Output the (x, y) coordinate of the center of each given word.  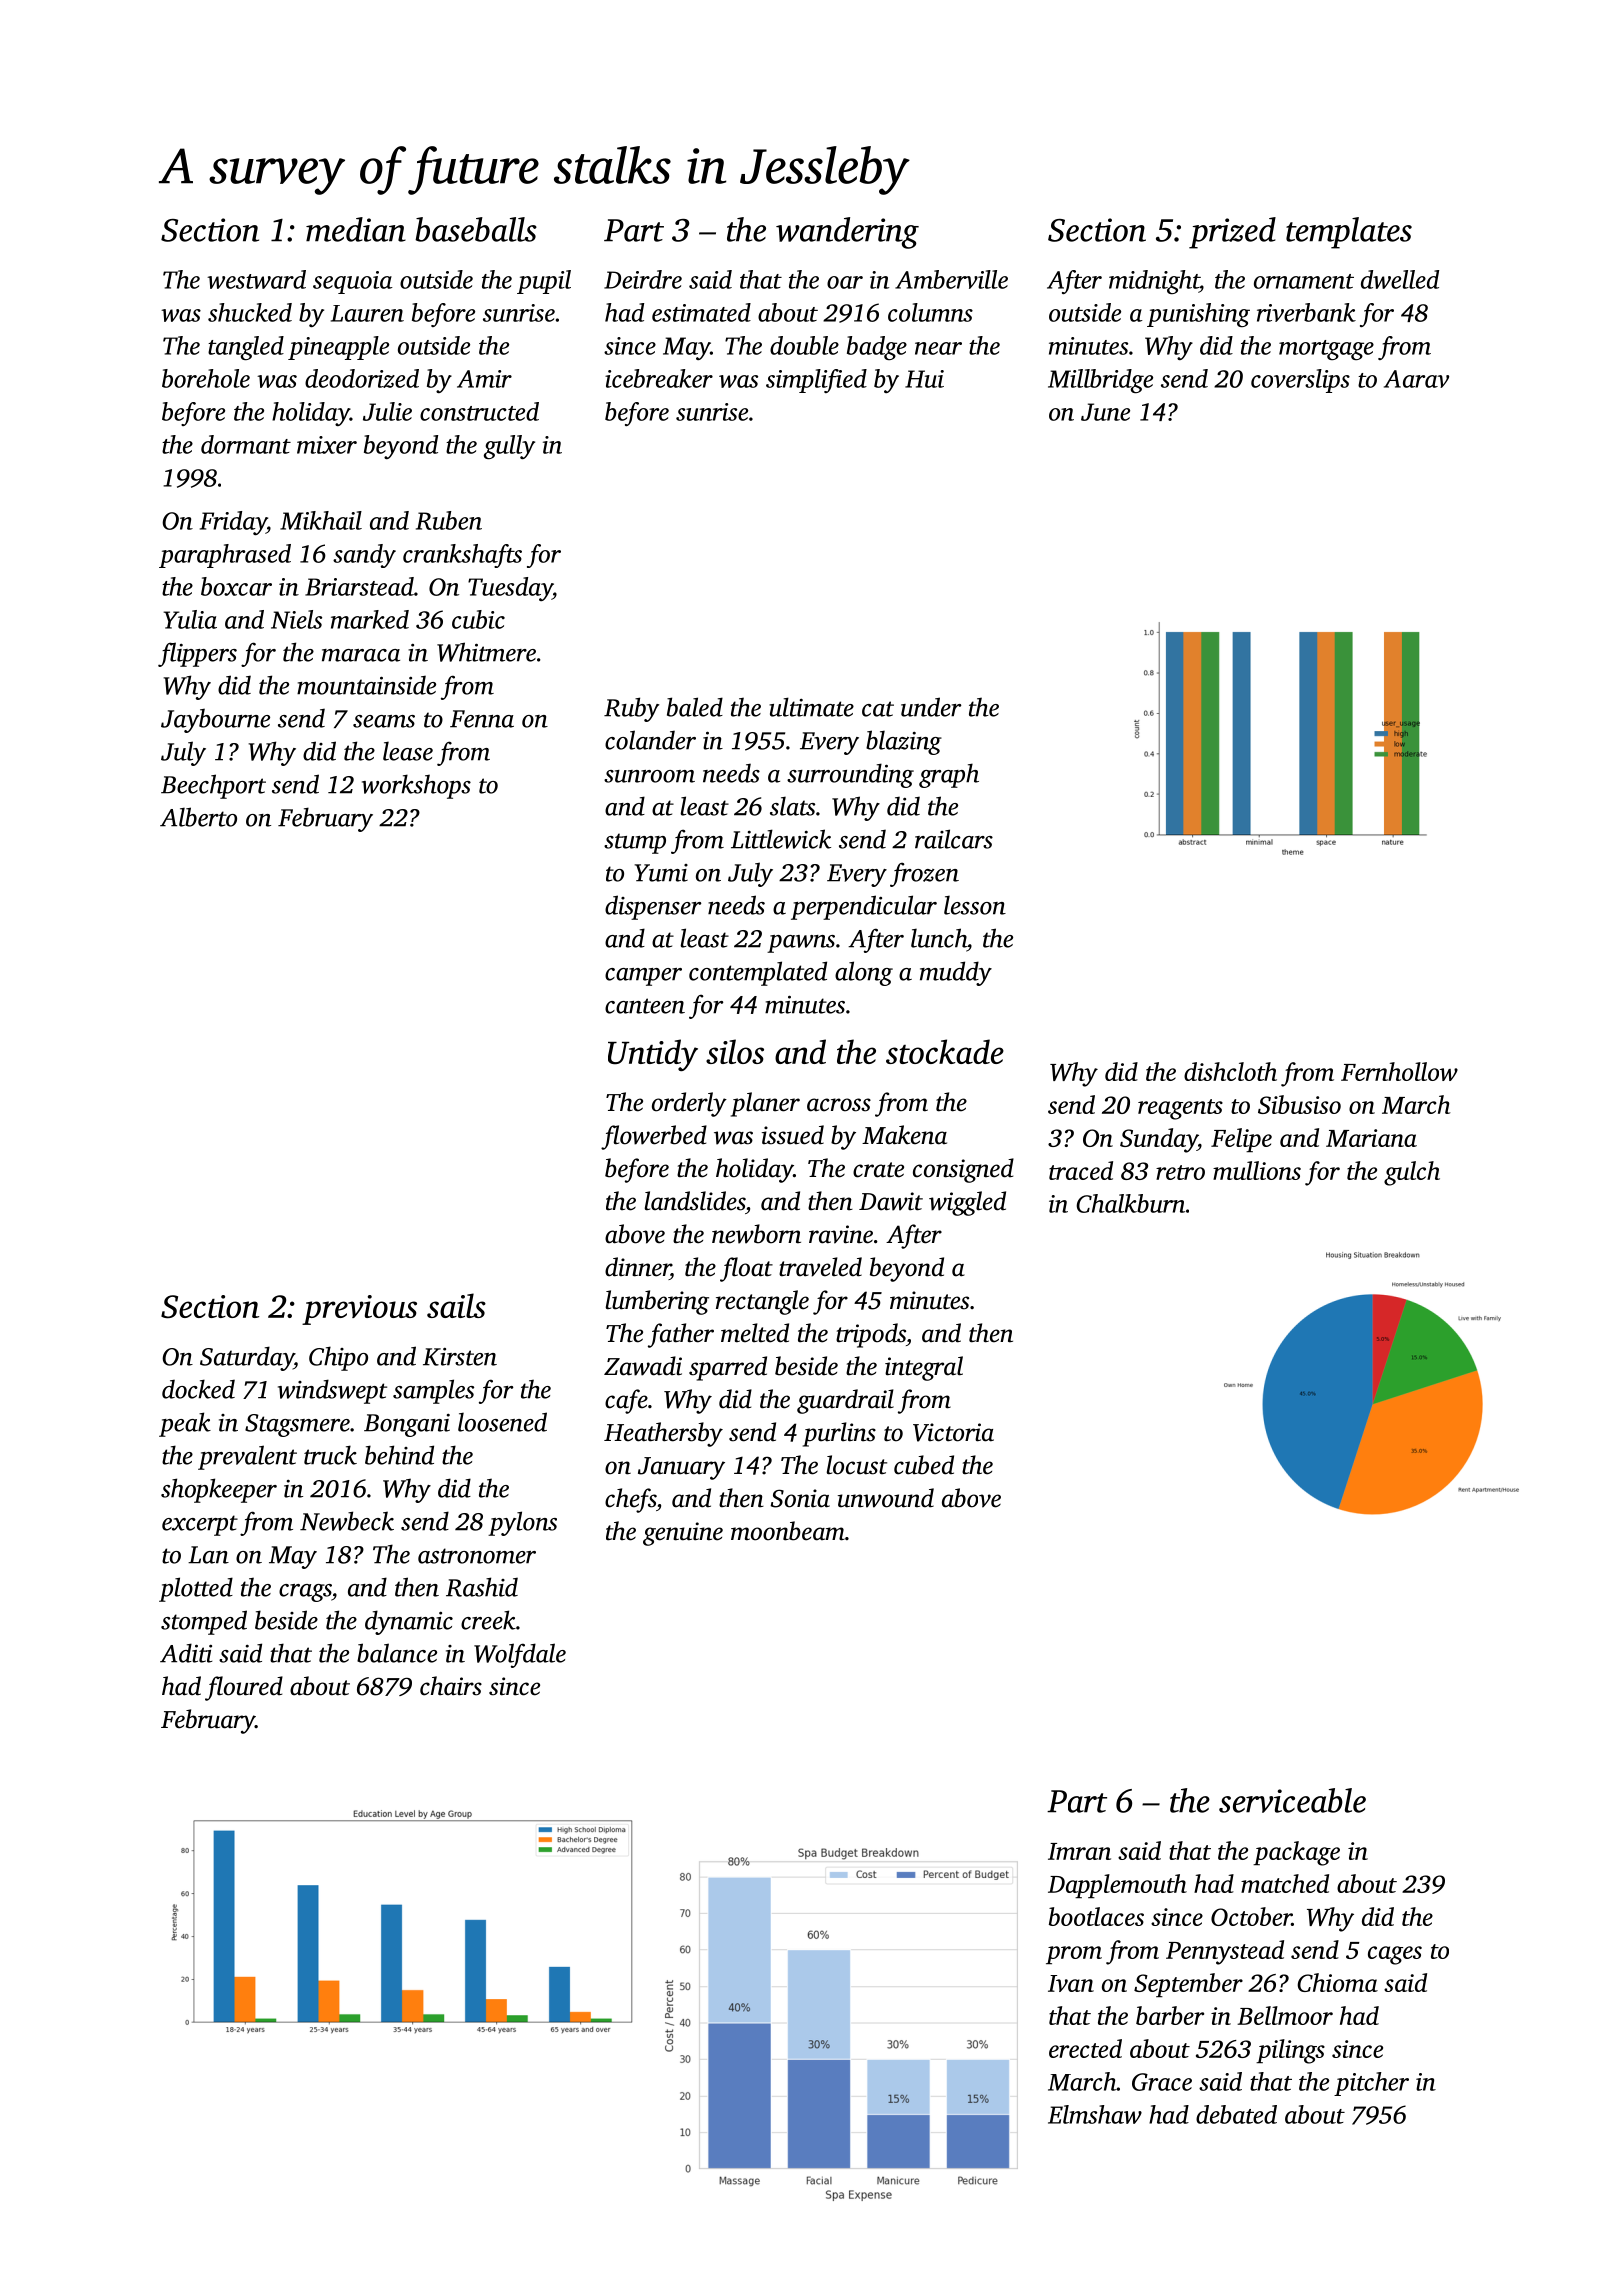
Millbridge (1100, 381)
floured (244, 1688)
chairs (451, 1686)
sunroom (649, 776)
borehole (206, 378)
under (931, 707)
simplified (816, 381)
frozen (924, 874)
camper (643, 977)
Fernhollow (1399, 1071)
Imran (1079, 1851)
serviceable (1292, 1800)
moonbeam (788, 1531)
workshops (416, 786)
